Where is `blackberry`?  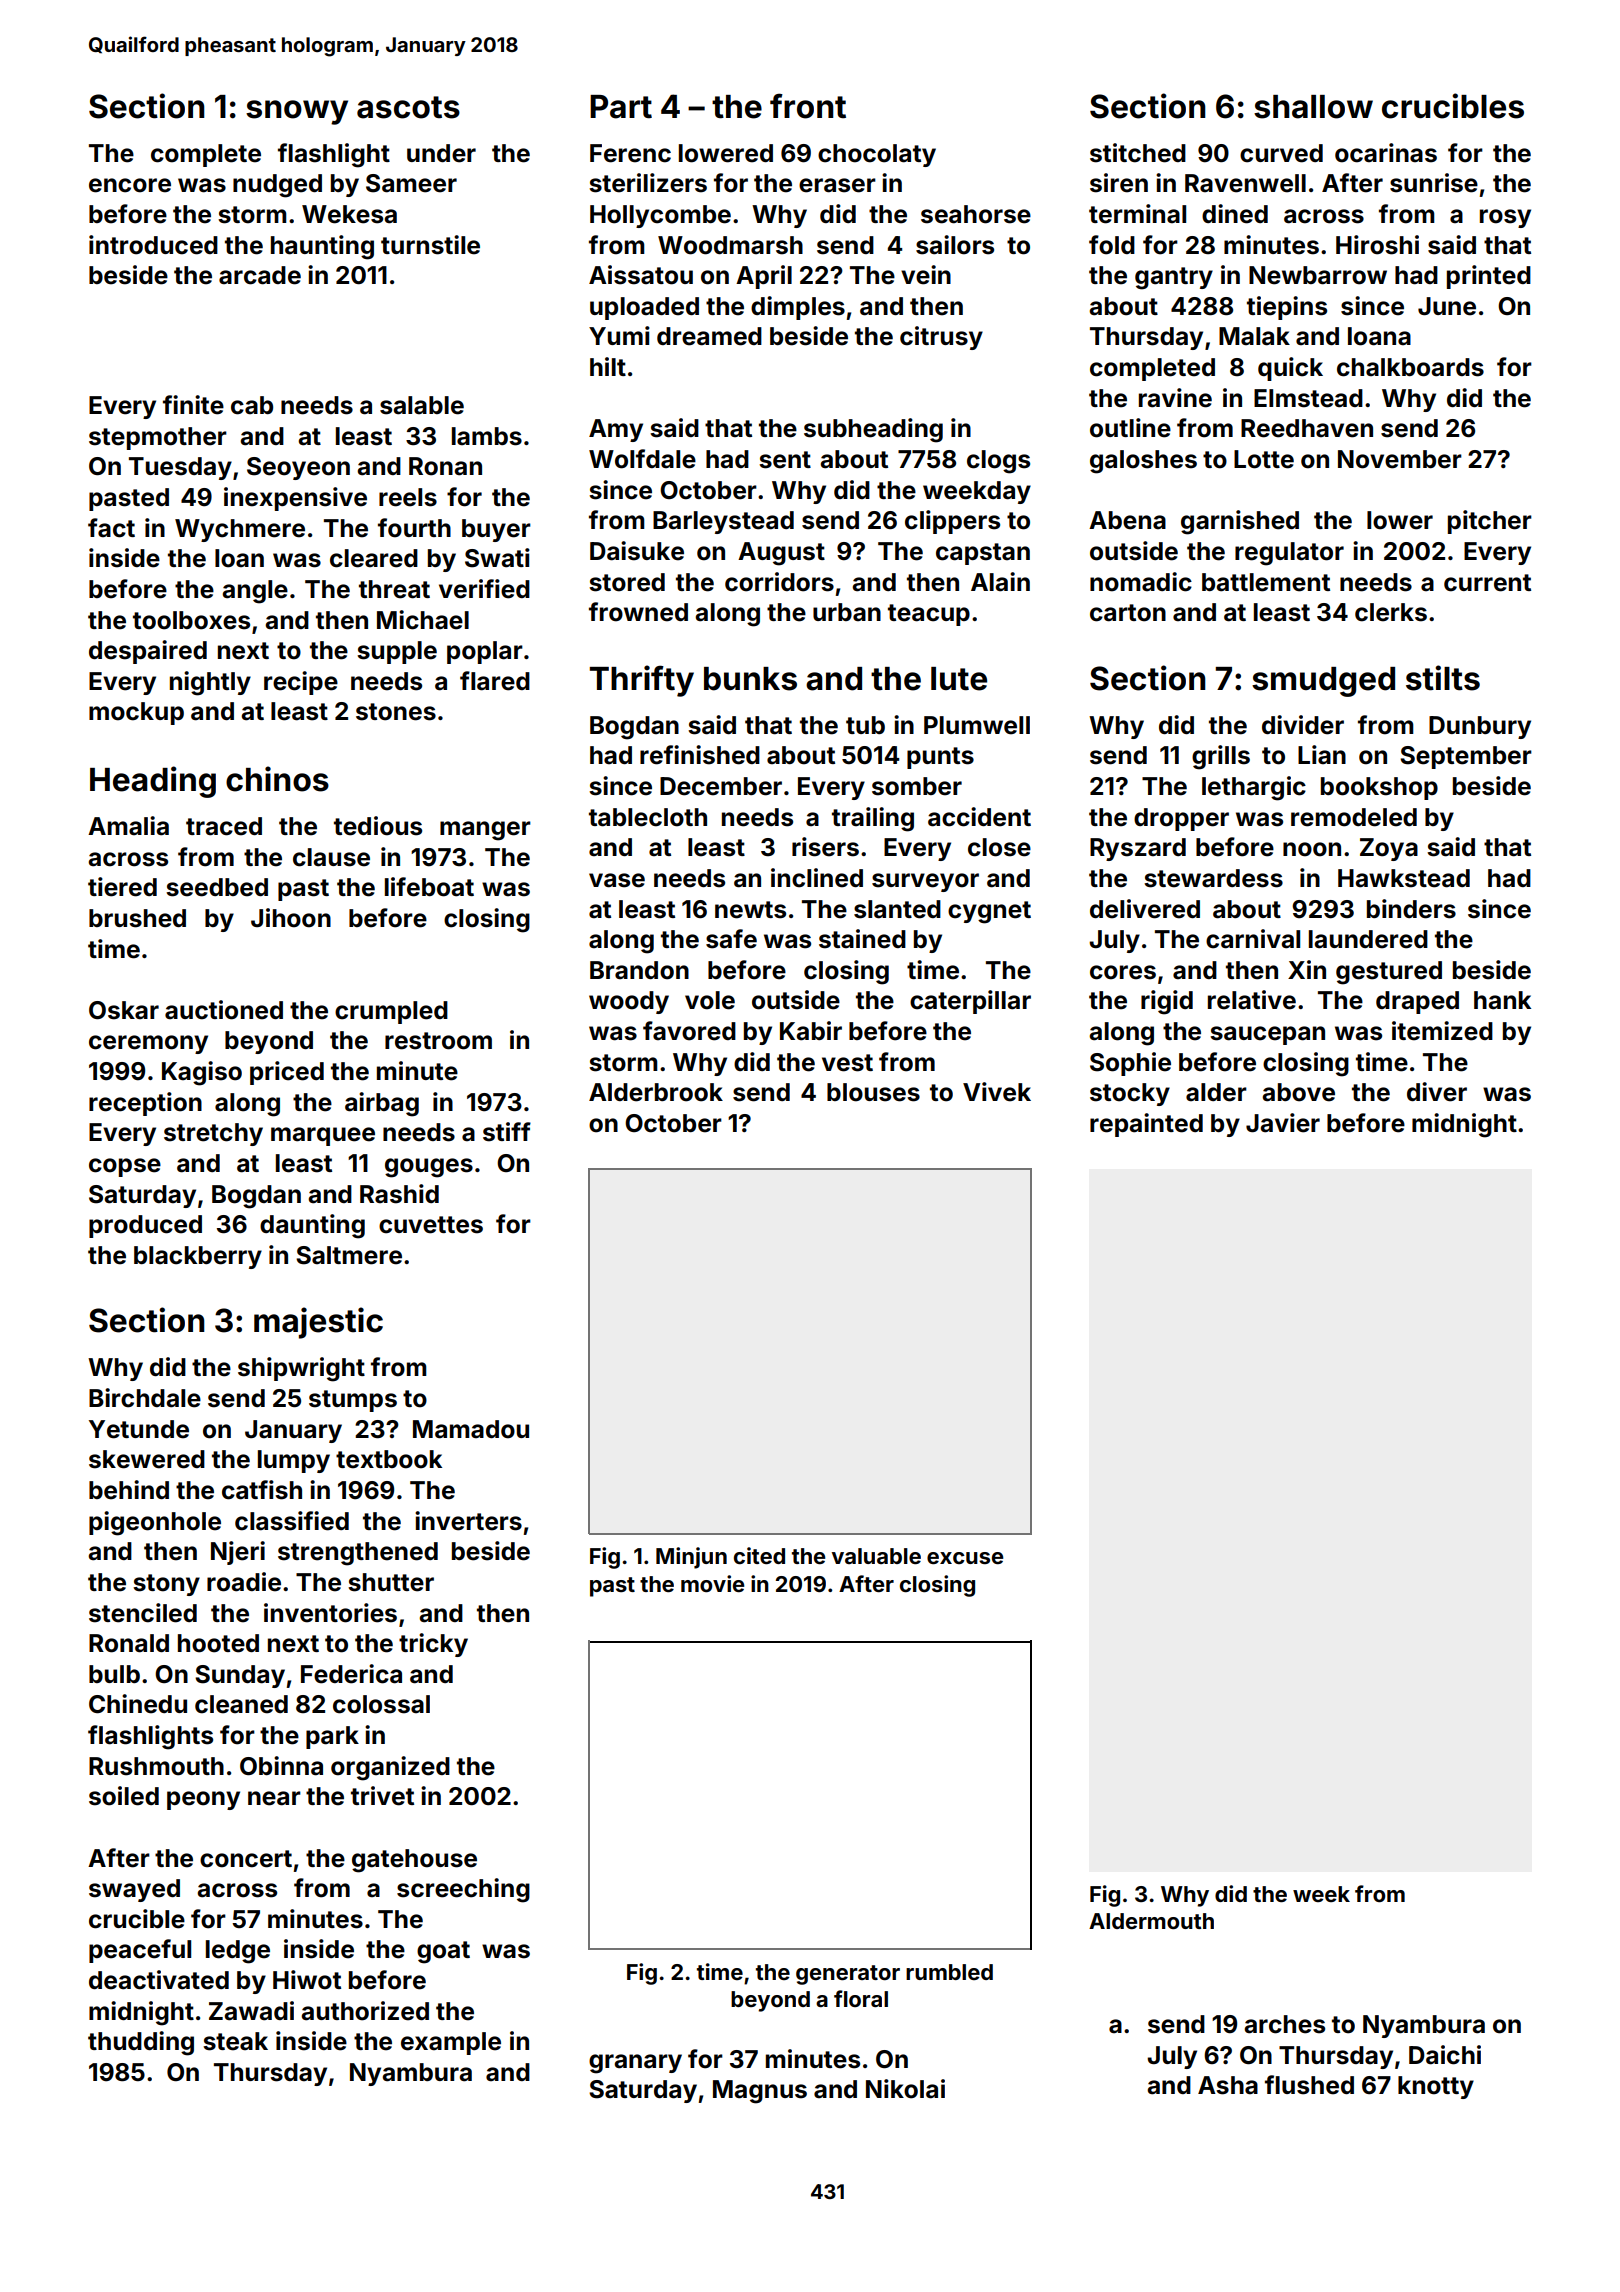
blackberry is located at coordinates (198, 1257).
